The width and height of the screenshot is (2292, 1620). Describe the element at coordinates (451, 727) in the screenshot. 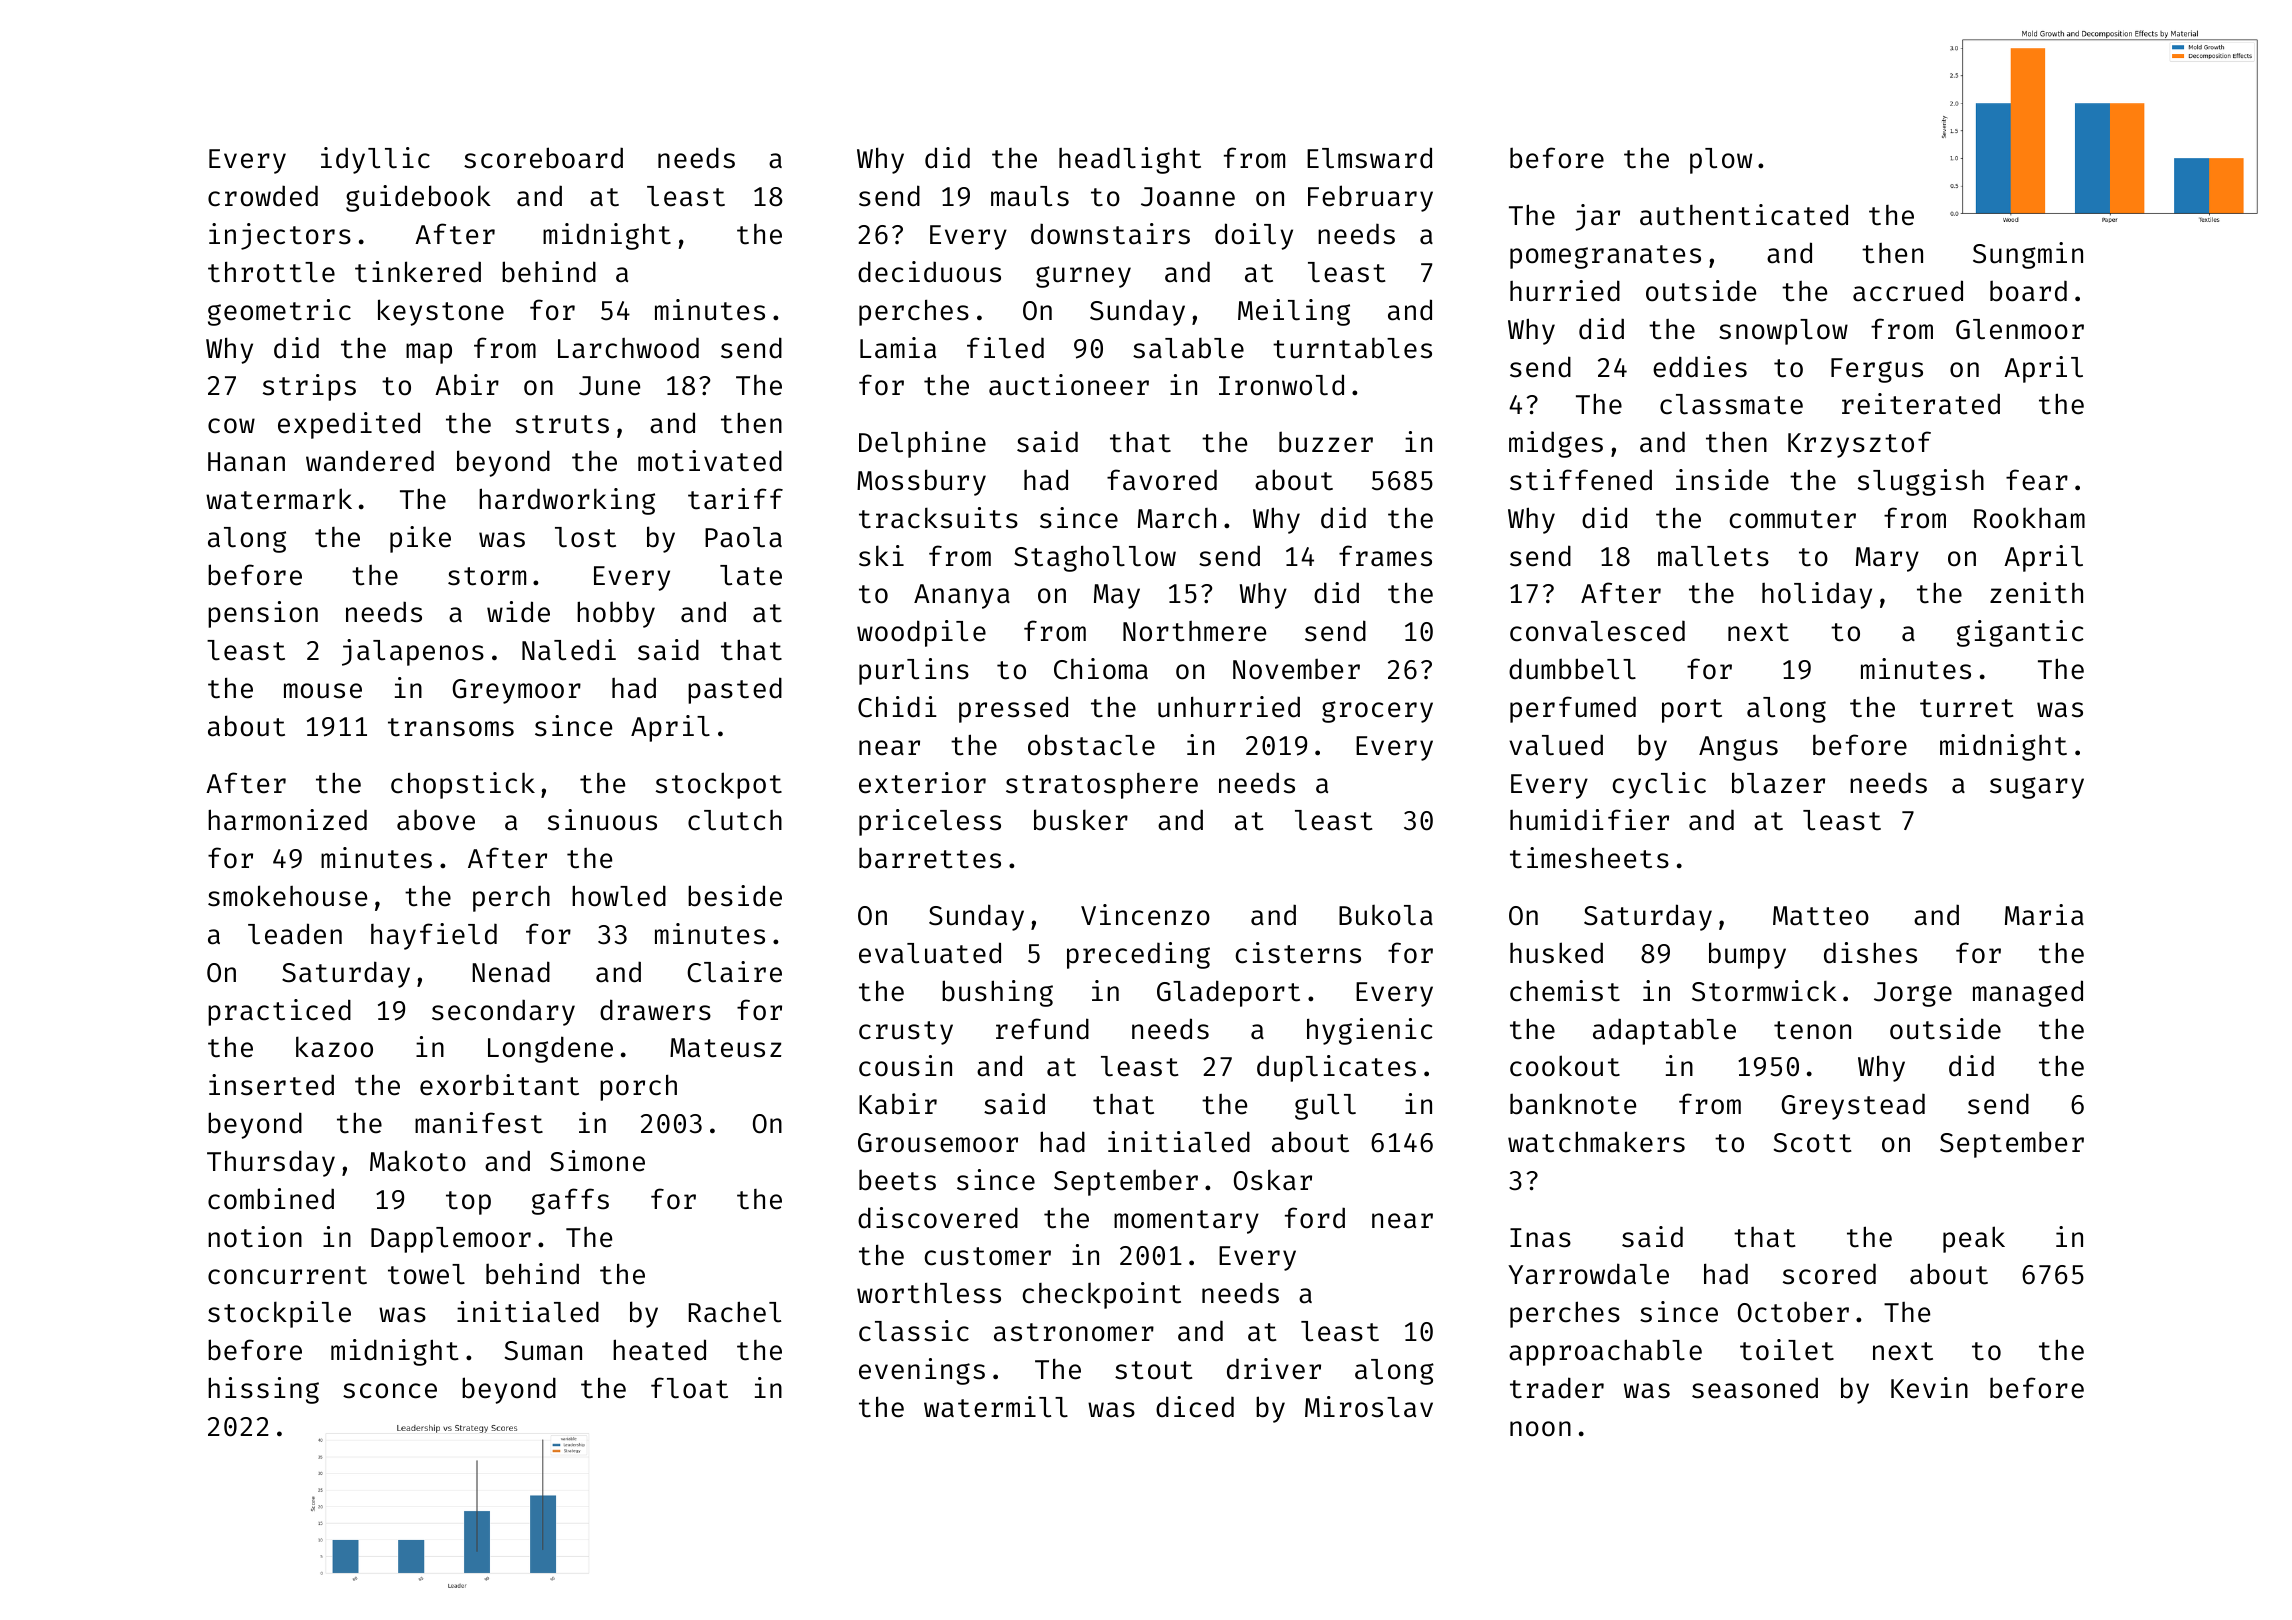

I see `transoms` at that location.
